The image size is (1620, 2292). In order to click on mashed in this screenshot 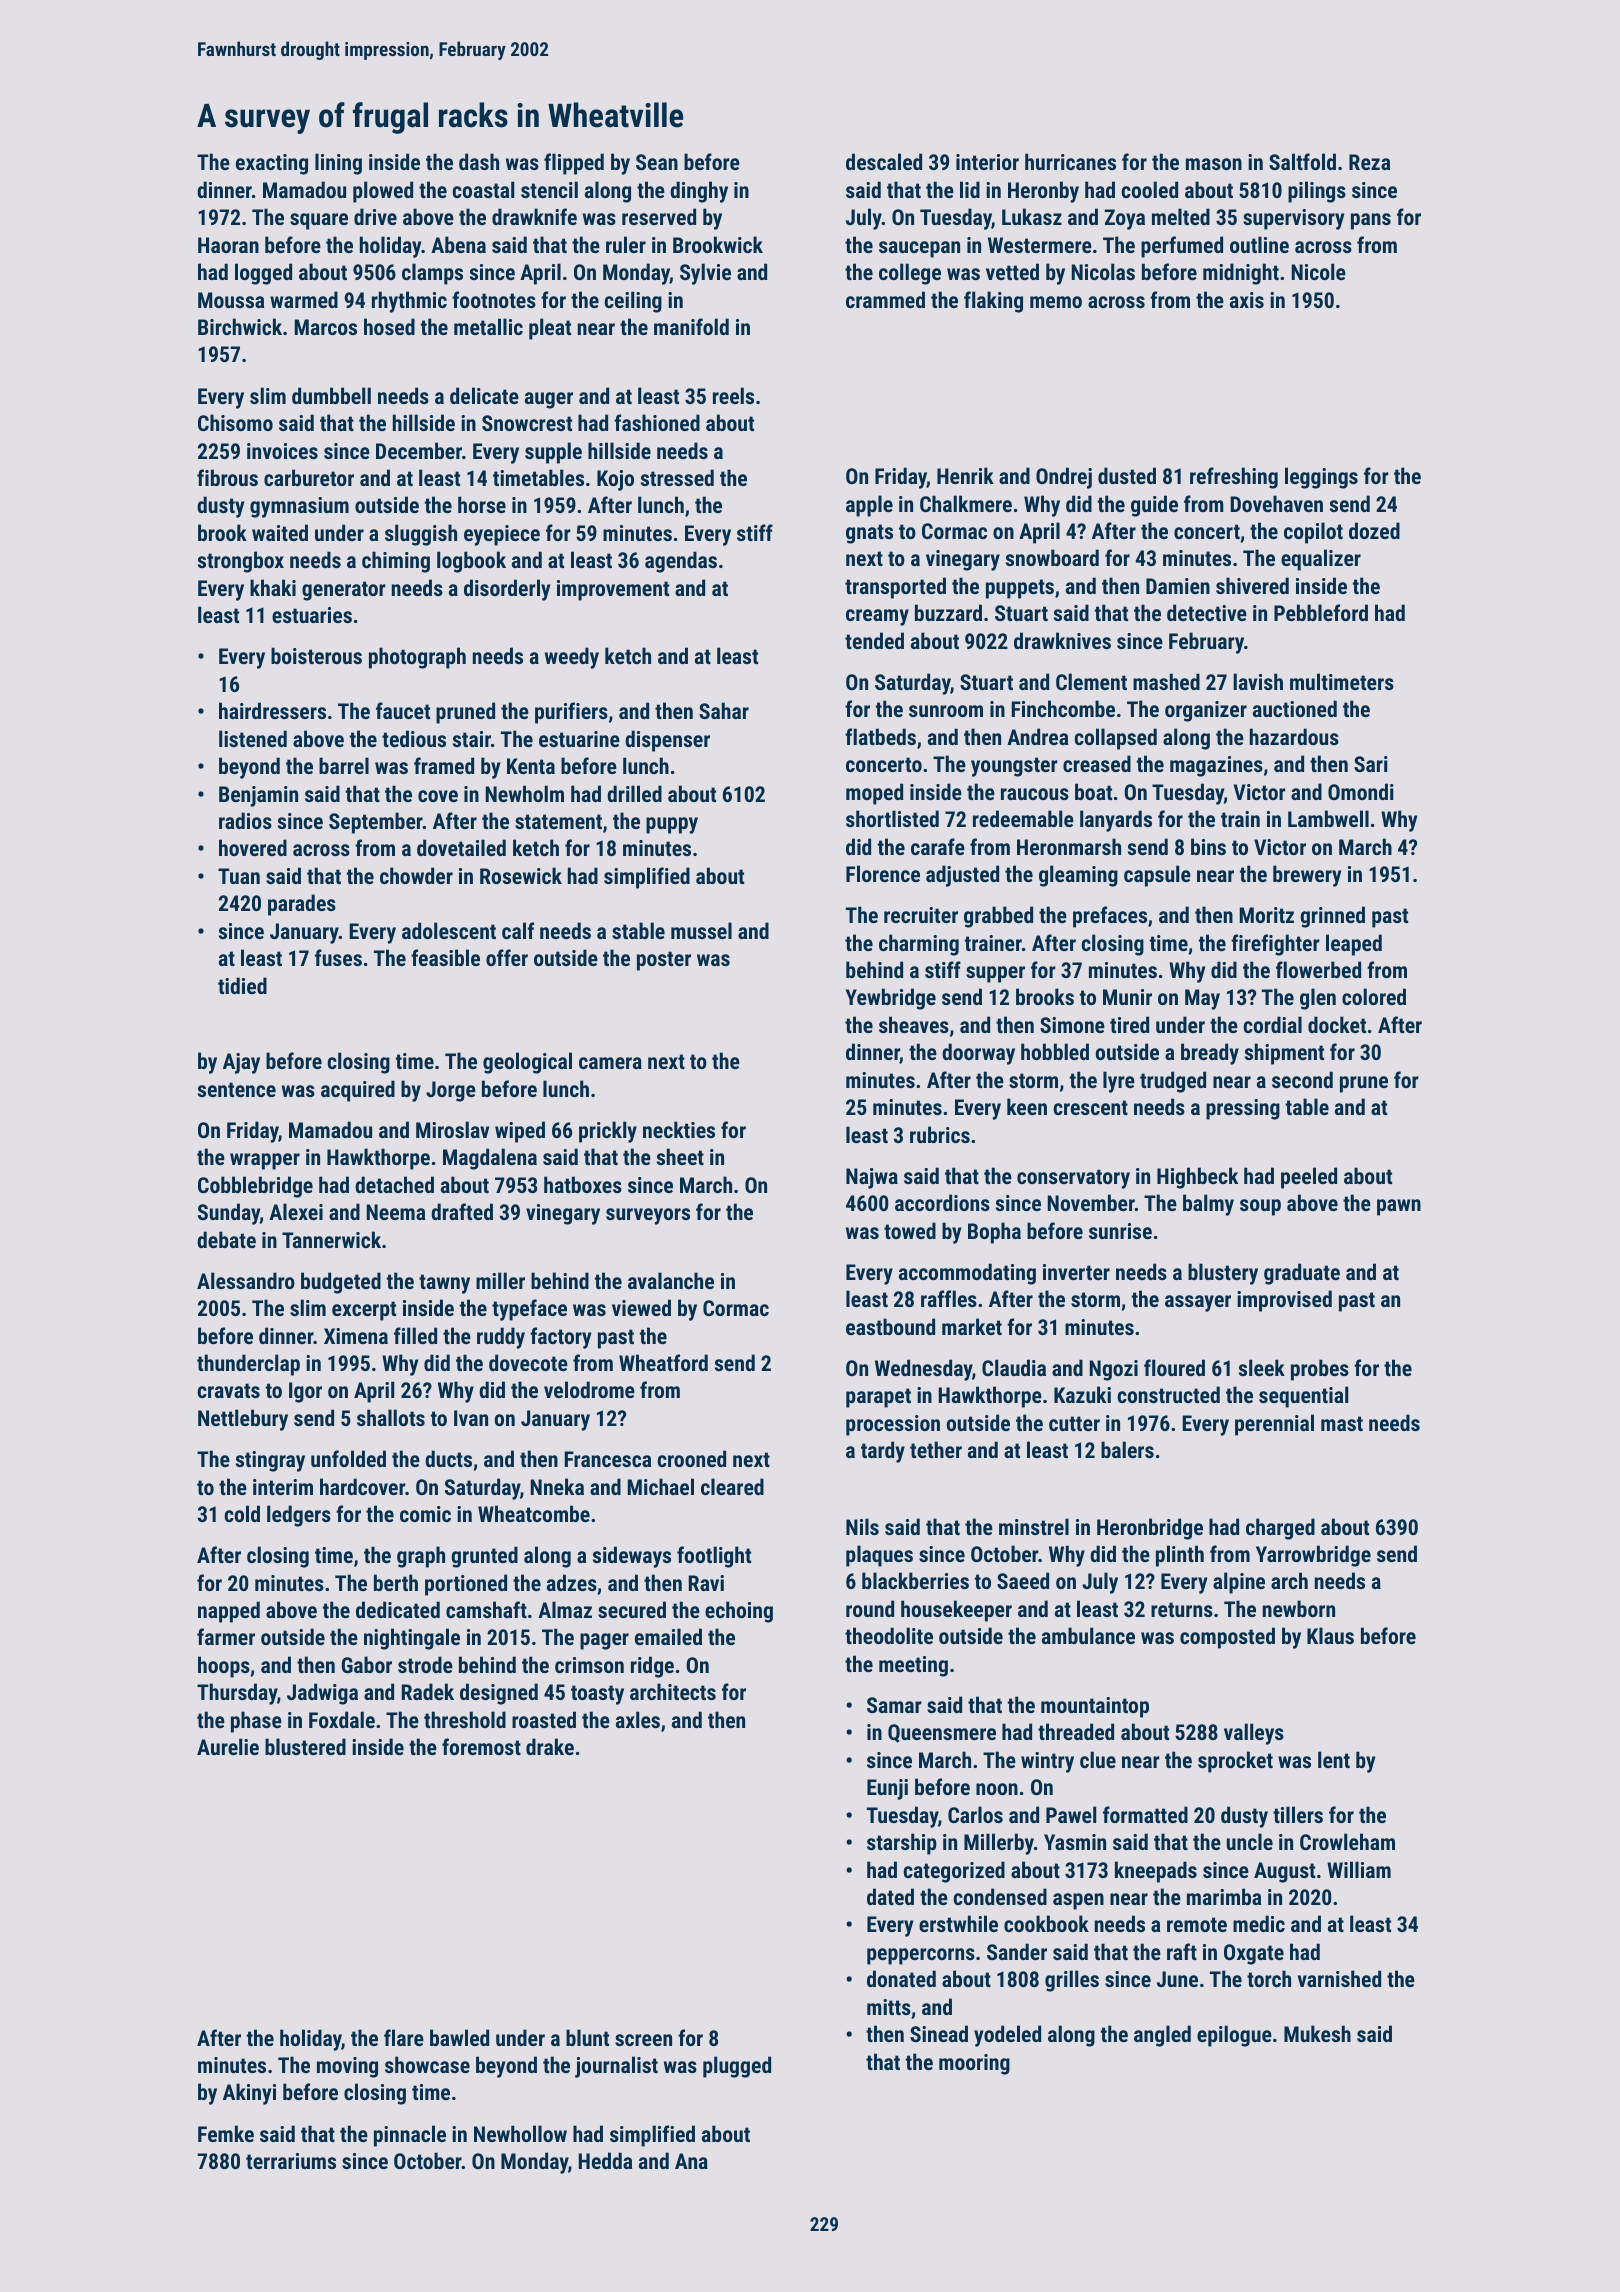, I will do `click(1166, 681)`.
